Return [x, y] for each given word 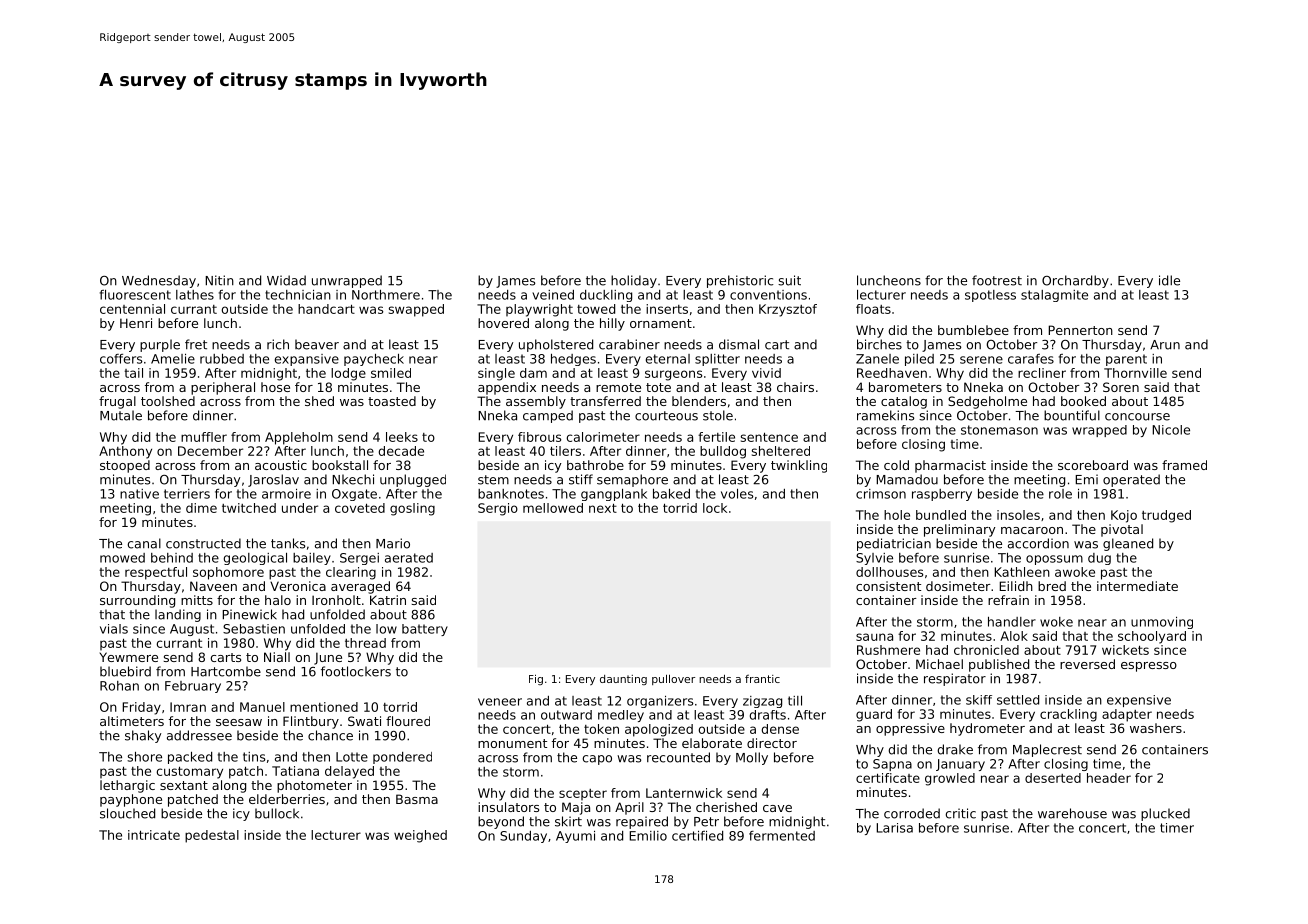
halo [278, 600]
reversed [1087, 664]
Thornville [1135, 373]
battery [425, 630]
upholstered [556, 345]
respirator [955, 679]
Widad [286, 280]
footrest [997, 280]
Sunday [523, 837]
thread [365, 643]
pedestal [212, 836]
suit [789, 280]
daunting [623, 680]
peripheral [223, 388]
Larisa [894, 828]
